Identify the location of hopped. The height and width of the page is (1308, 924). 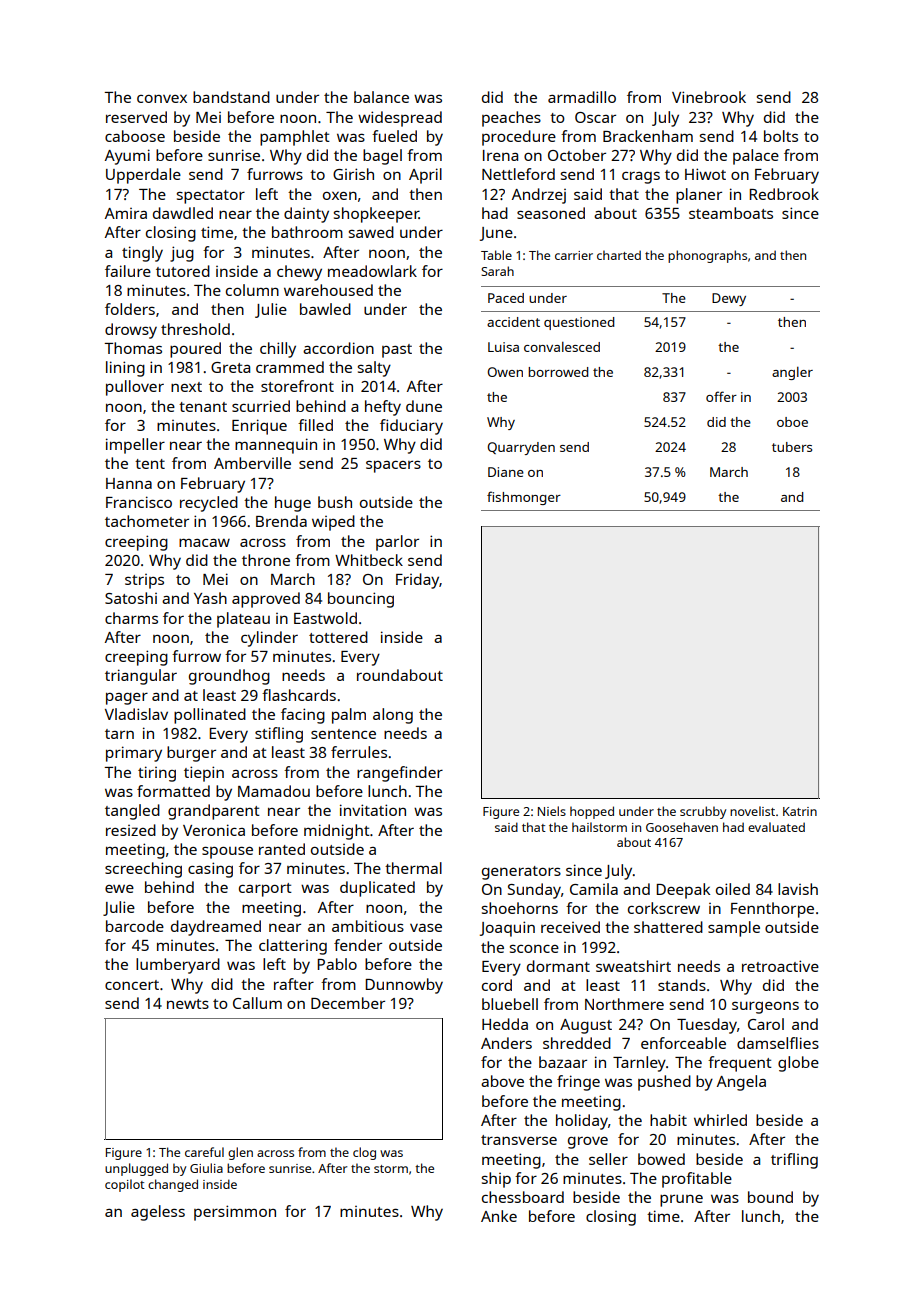
(592, 812).
